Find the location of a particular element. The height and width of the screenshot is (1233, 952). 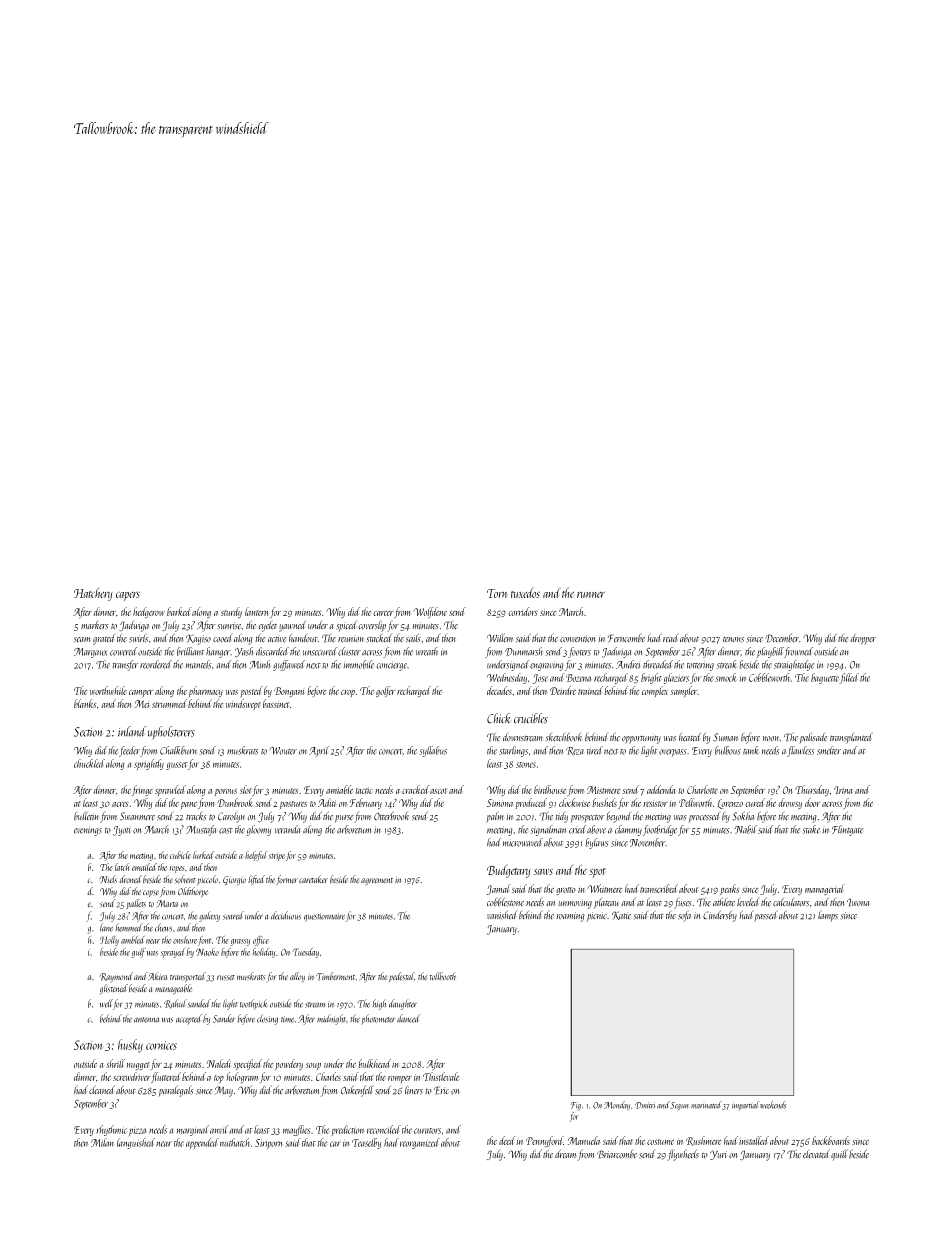

cowered is located at coordinates (123, 651).
